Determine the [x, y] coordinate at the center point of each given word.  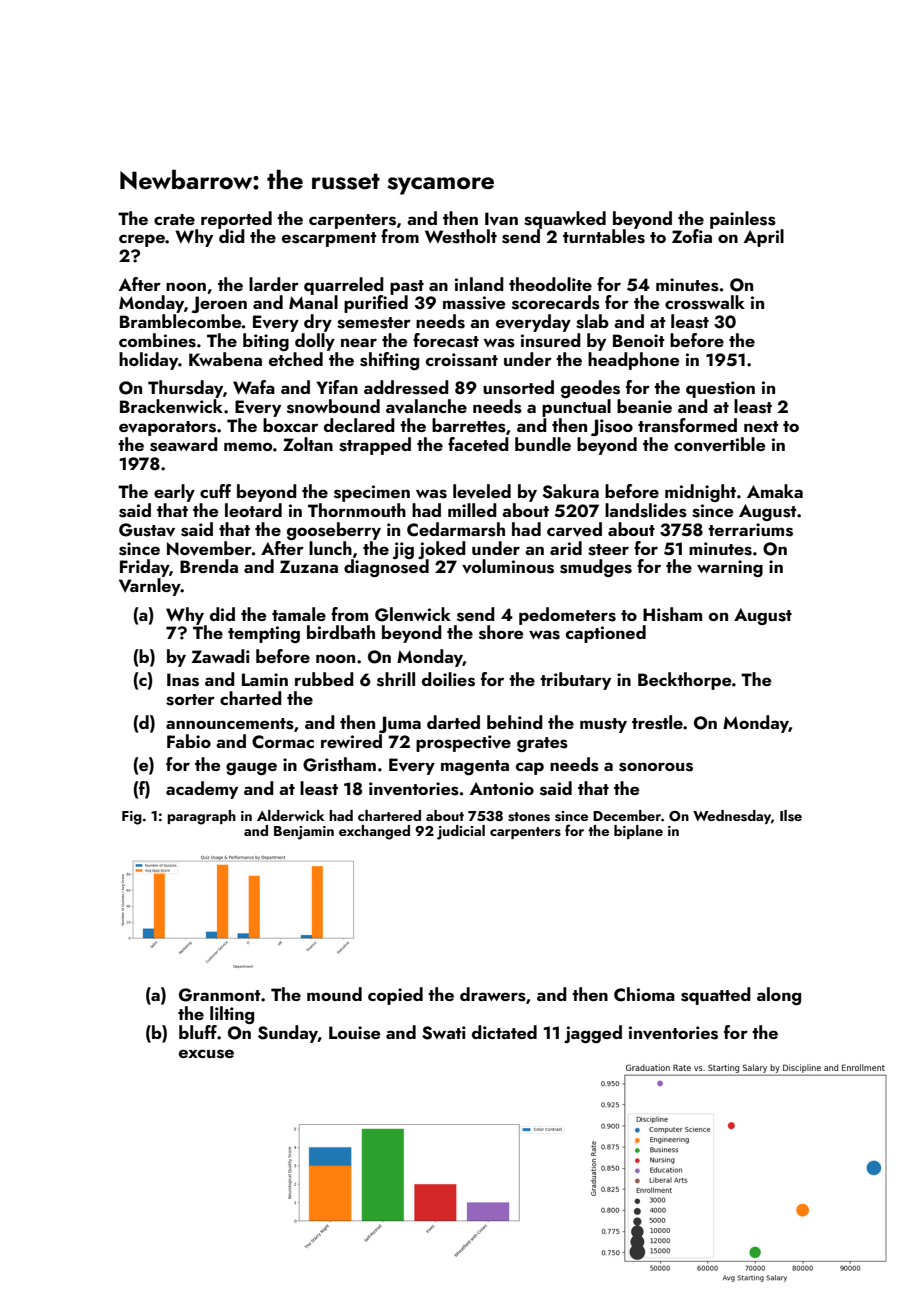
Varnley [150, 587]
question [720, 389]
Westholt [461, 236]
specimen [372, 493]
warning [730, 568]
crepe [142, 240]
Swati [444, 1033]
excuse [206, 1054]
